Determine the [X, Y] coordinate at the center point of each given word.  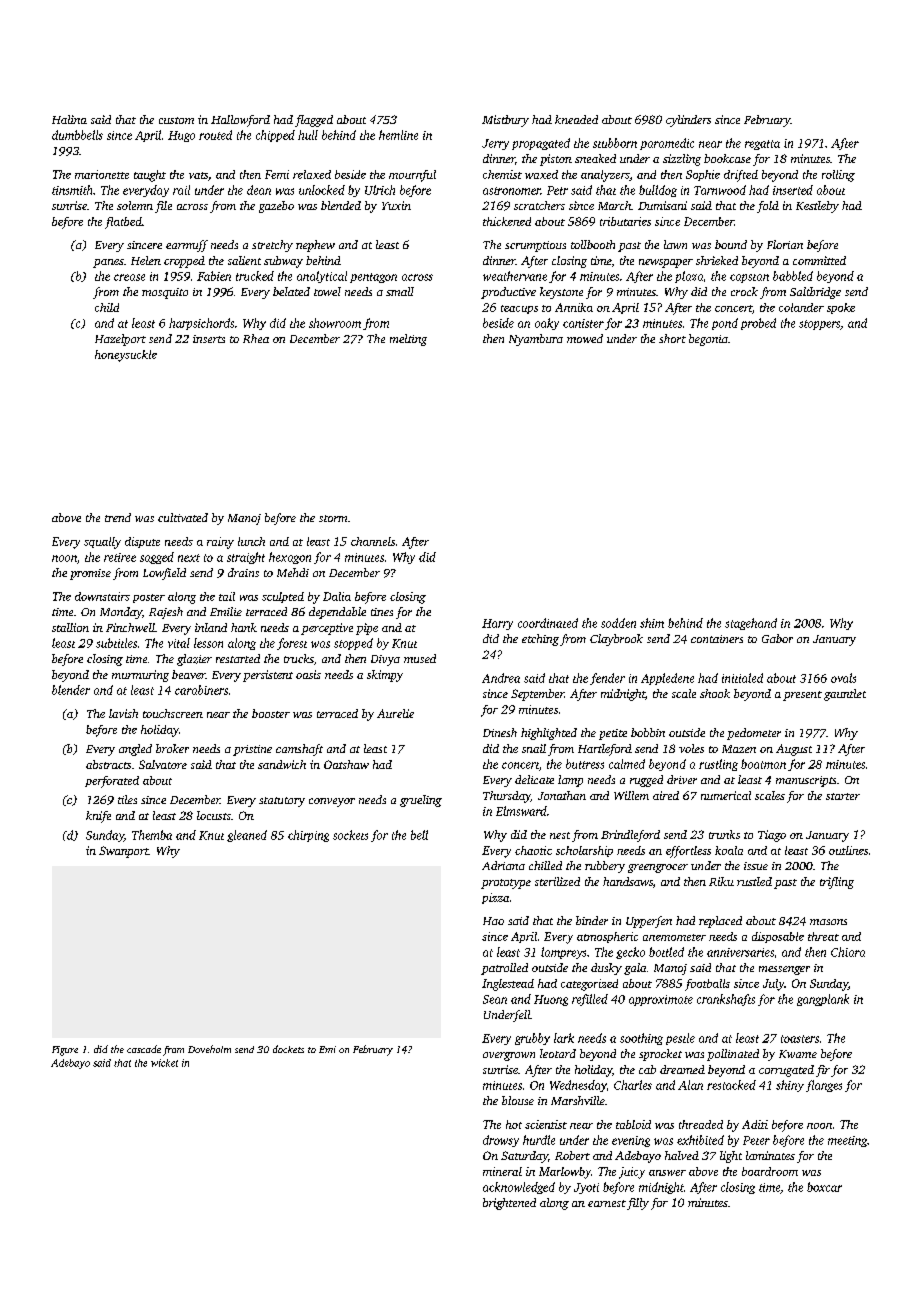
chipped [275, 136]
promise [90, 574]
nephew [315, 246]
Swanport [124, 852]
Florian [785, 244]
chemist [502, 174]
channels [373, 541]
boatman [763, 764]
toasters [800, 1039]
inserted [793, 190]
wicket [164, 1063]
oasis [308, 674]
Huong [551, 1000]
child [107, 307]
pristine [252, 750]
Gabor [777, 638]
